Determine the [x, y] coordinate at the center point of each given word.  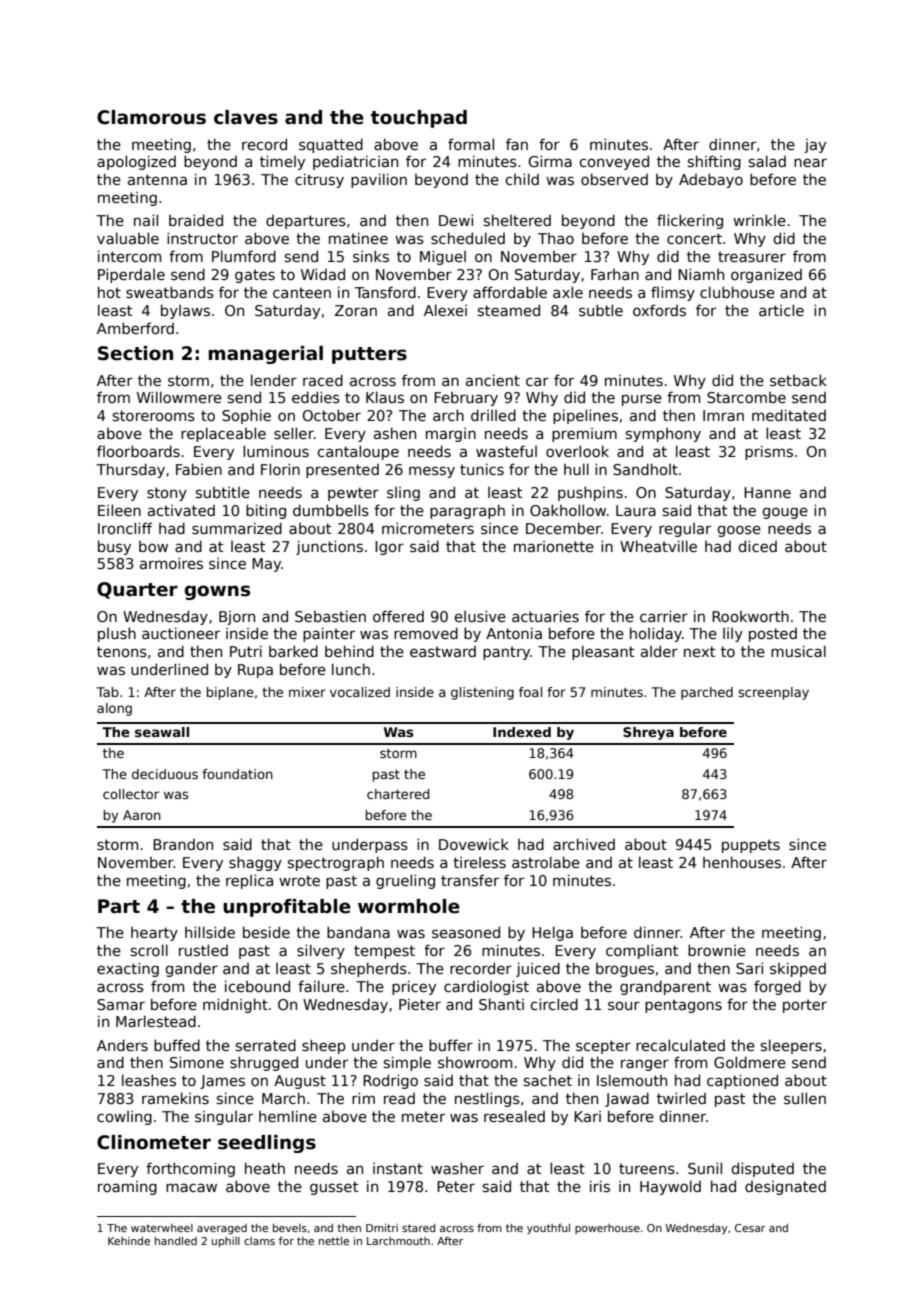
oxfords [659, 310]
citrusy [319, 180]
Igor [389, 548]
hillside [210, 932]
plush [117, 634]
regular [685, 530]
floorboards [138, 451]
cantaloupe [358, 452]
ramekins [175, 1098]
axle [568, 292]
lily [733, 635]
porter [805, 1006]
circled [554, 1004]
